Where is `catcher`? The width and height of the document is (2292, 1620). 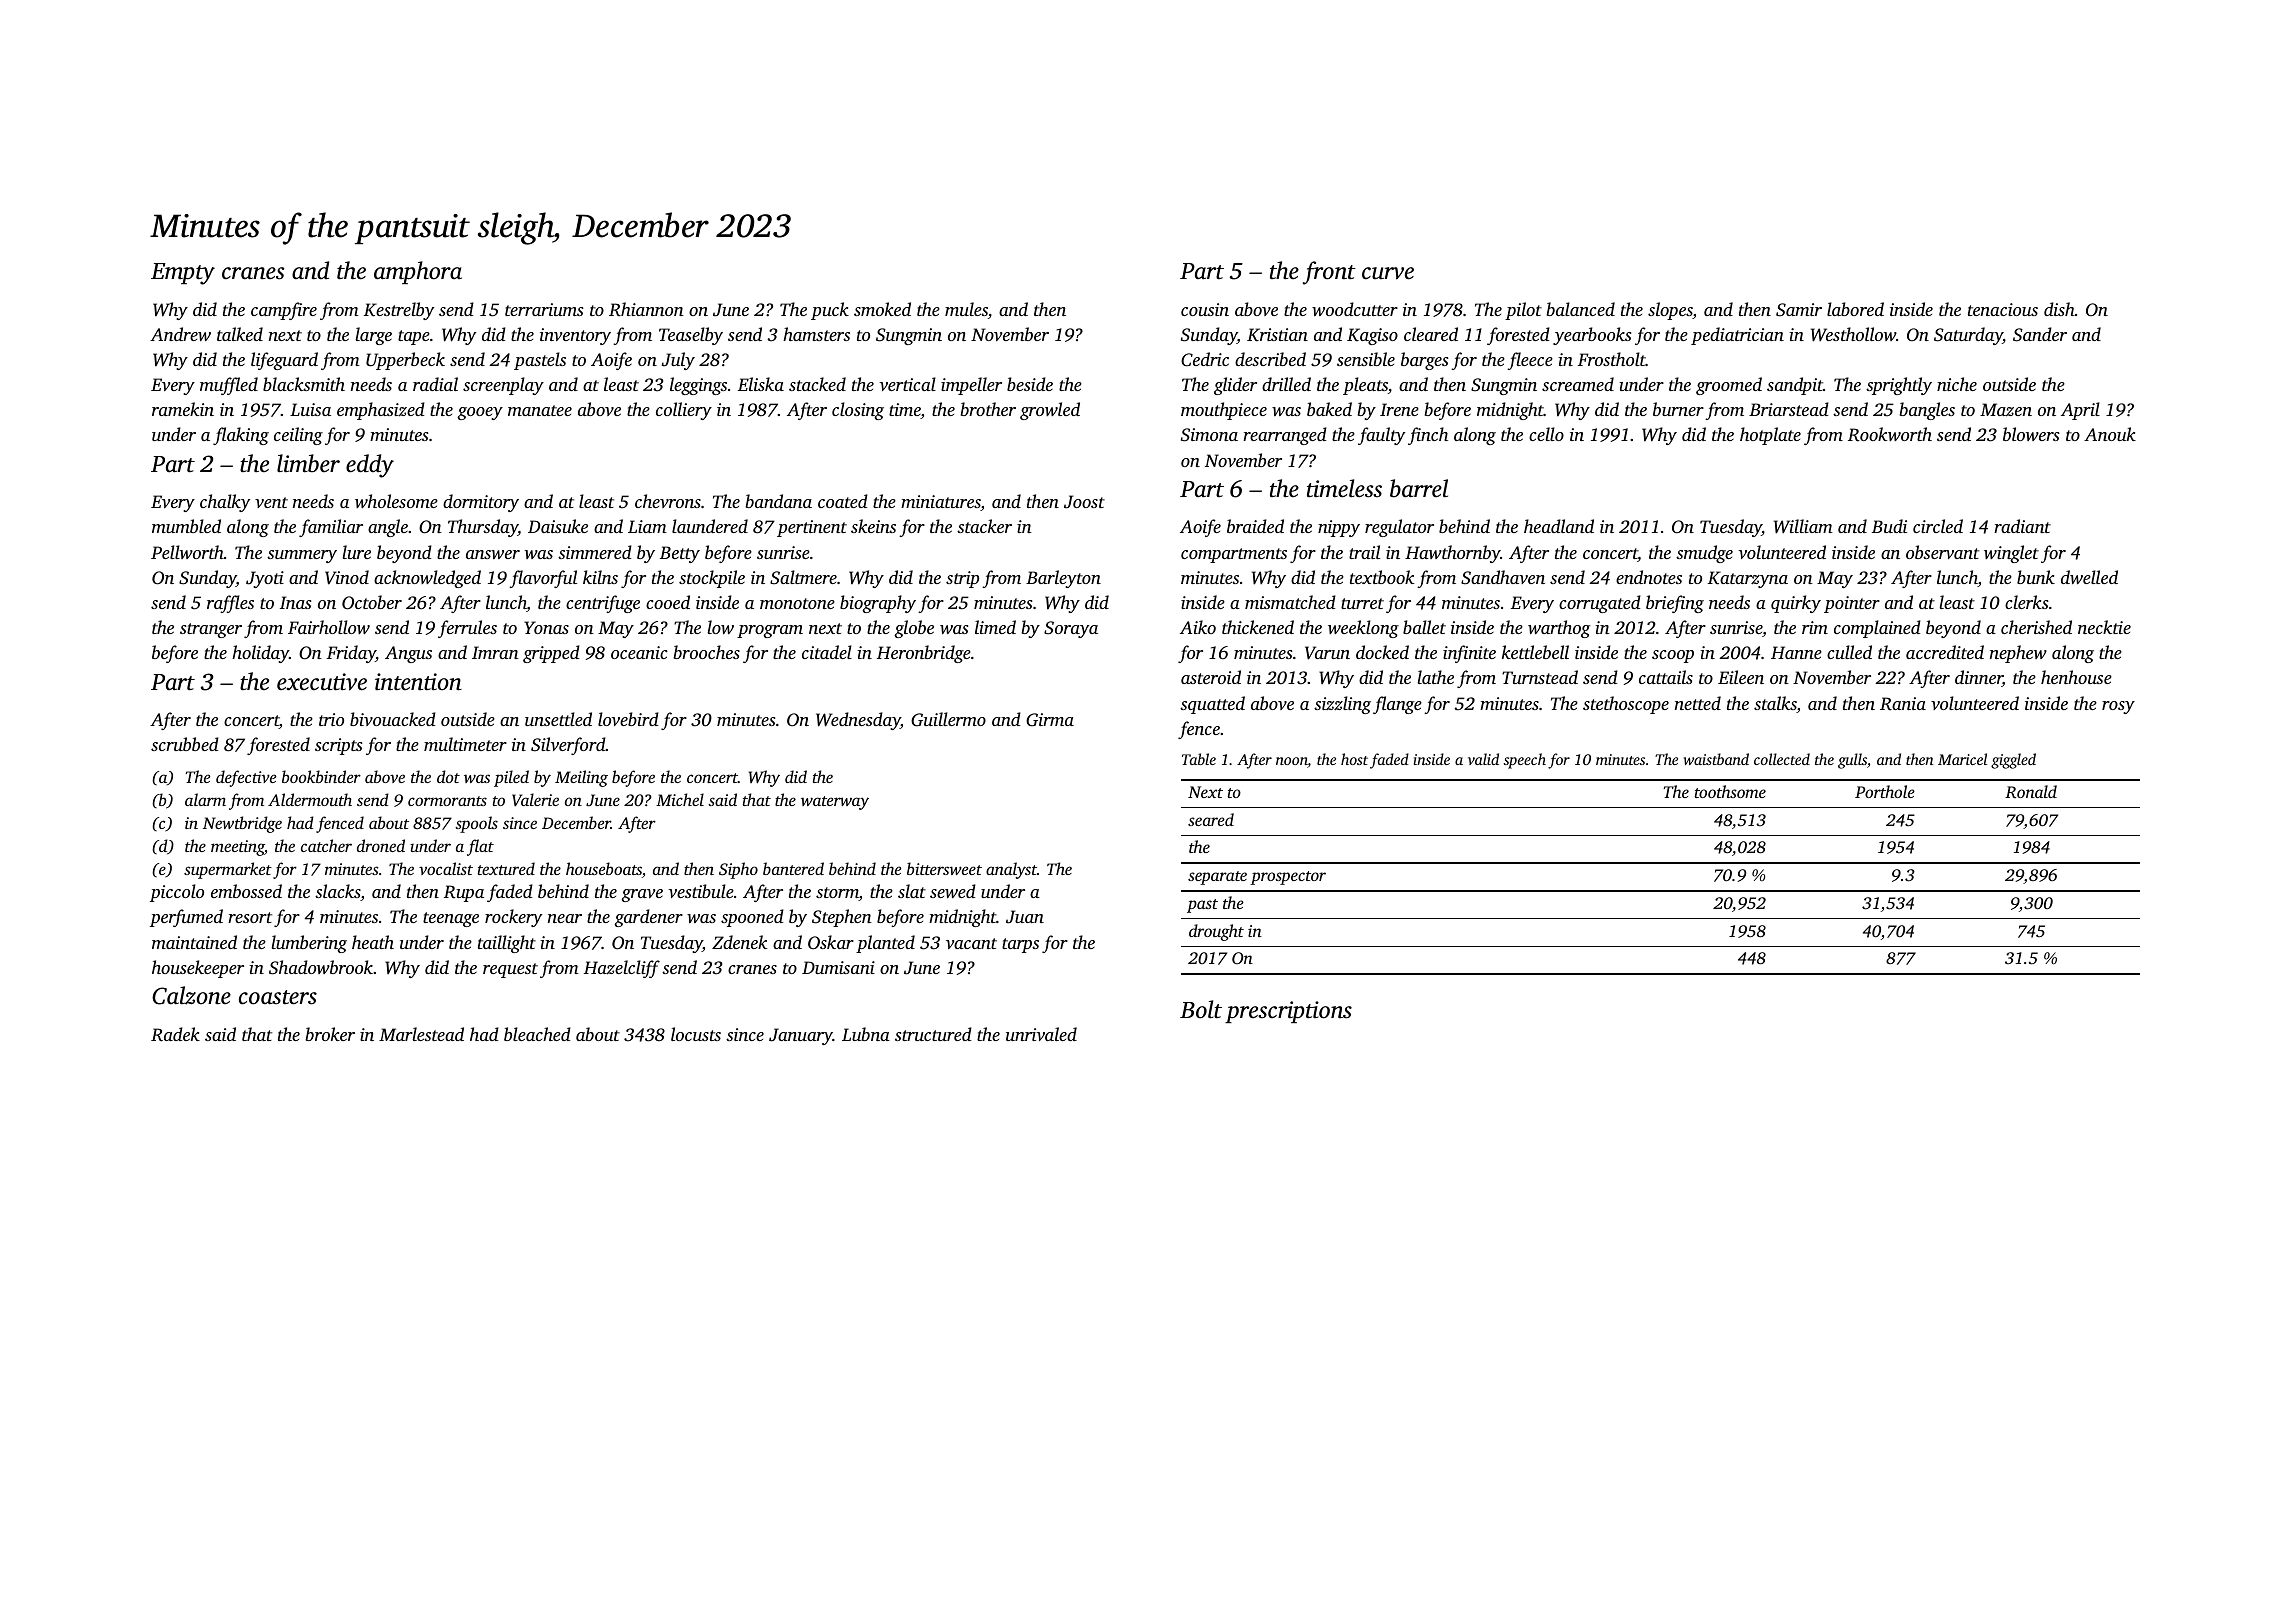 catcher is located at coordinates (326, 845).
